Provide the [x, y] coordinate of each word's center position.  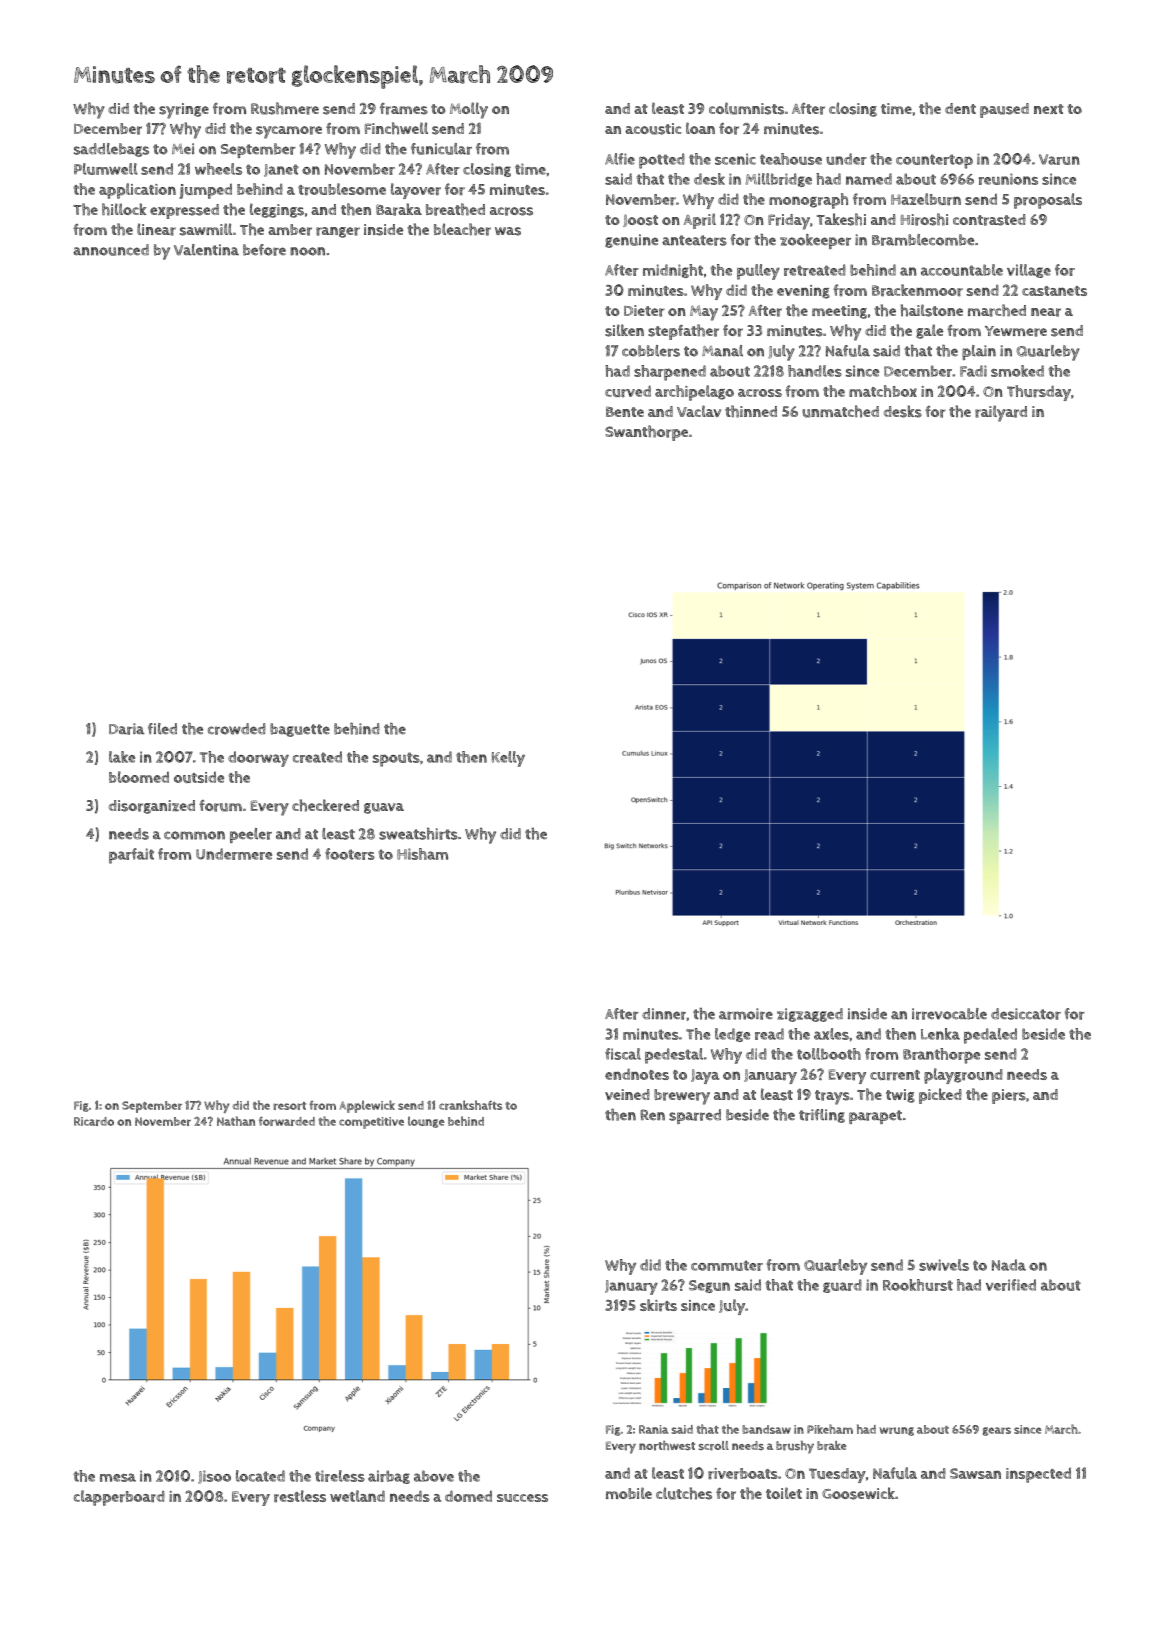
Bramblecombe [923, 240]
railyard [1001, 413]
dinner [664, 1014]
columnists [746, 108]
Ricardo [94, 1121]
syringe [184, 111]
